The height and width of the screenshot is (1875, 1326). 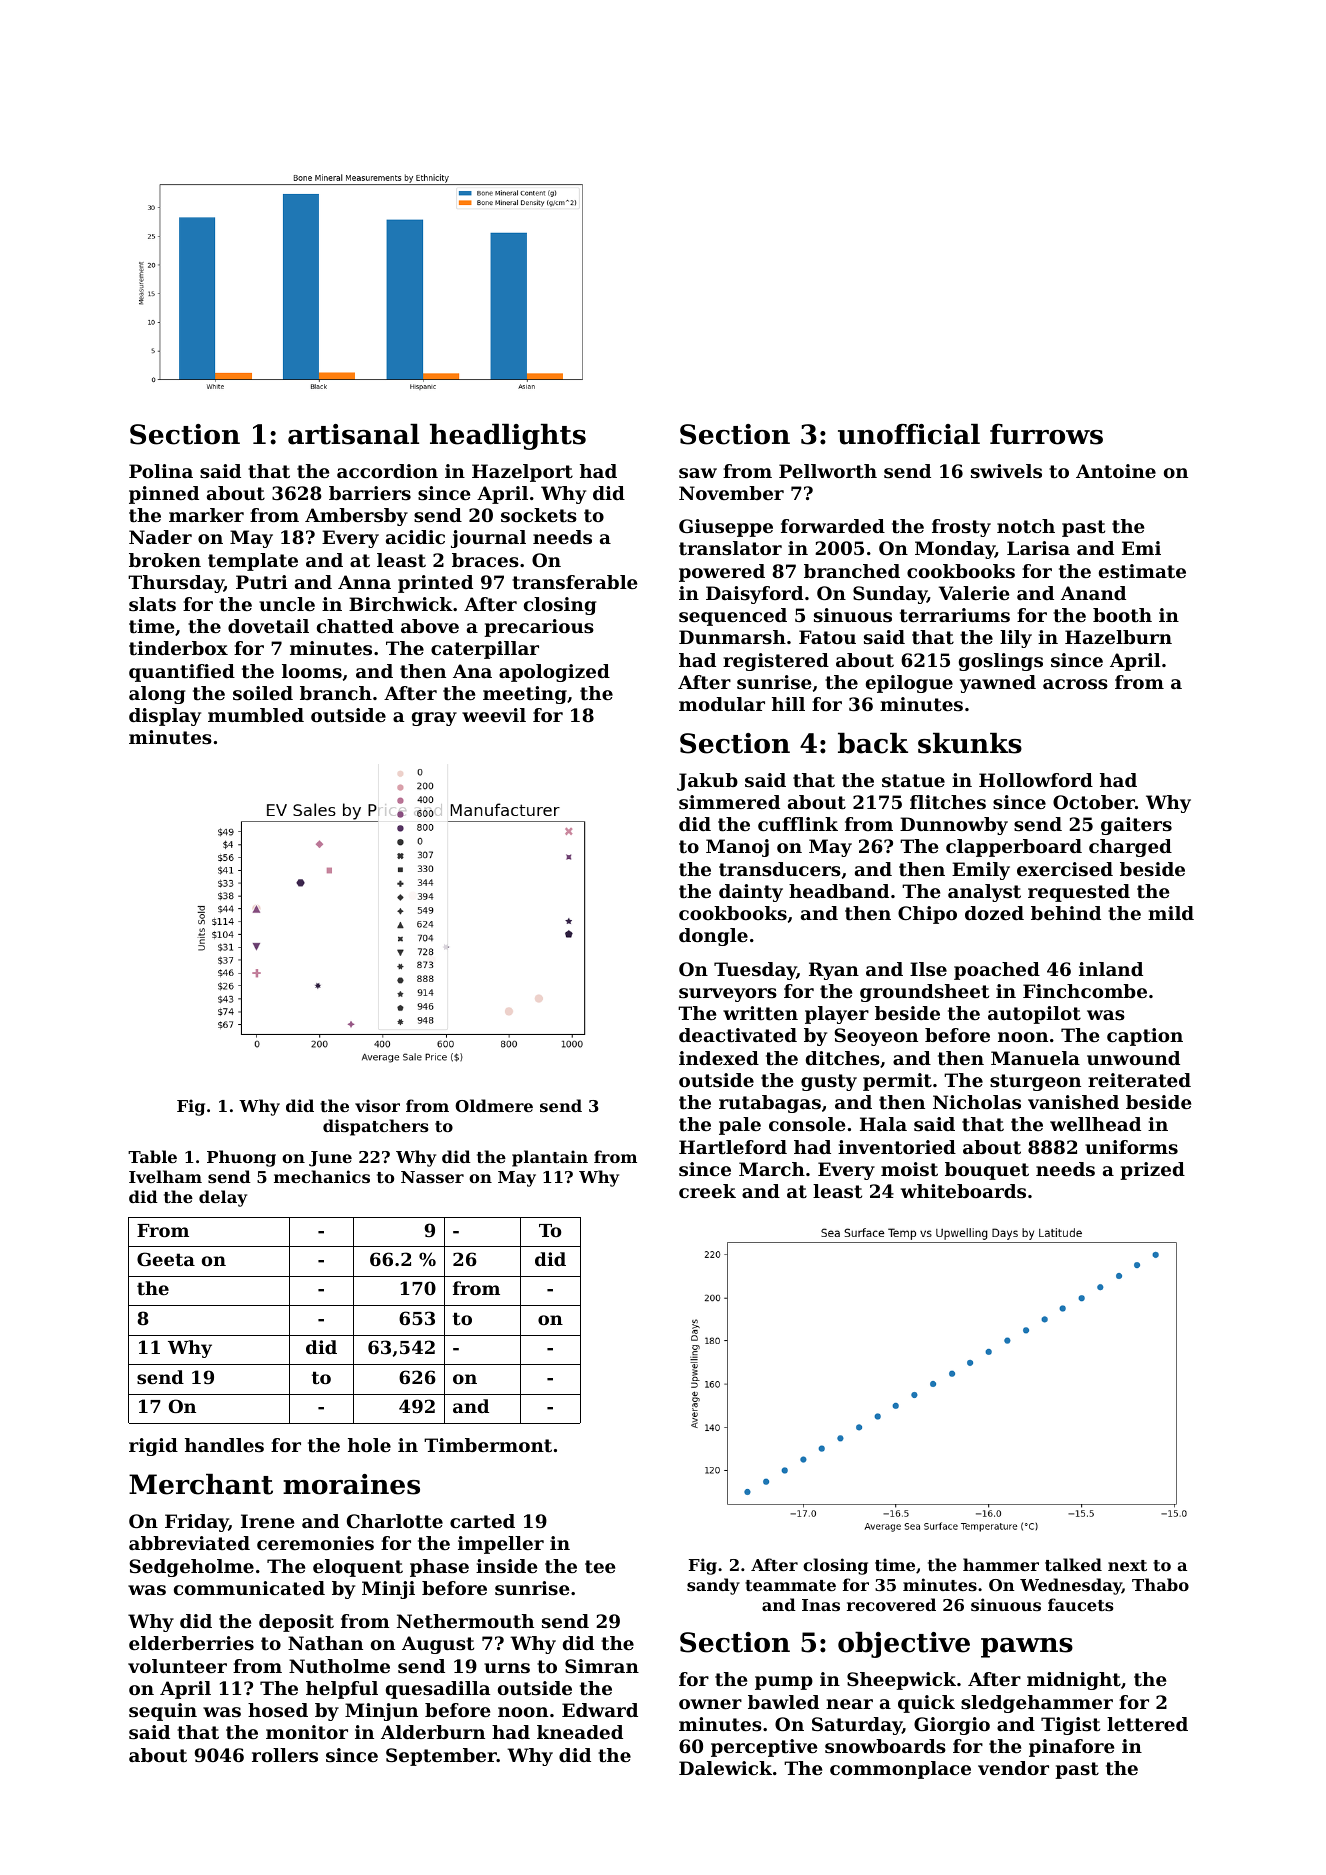 I want to click on meeting, so click(x=525, y=695).
